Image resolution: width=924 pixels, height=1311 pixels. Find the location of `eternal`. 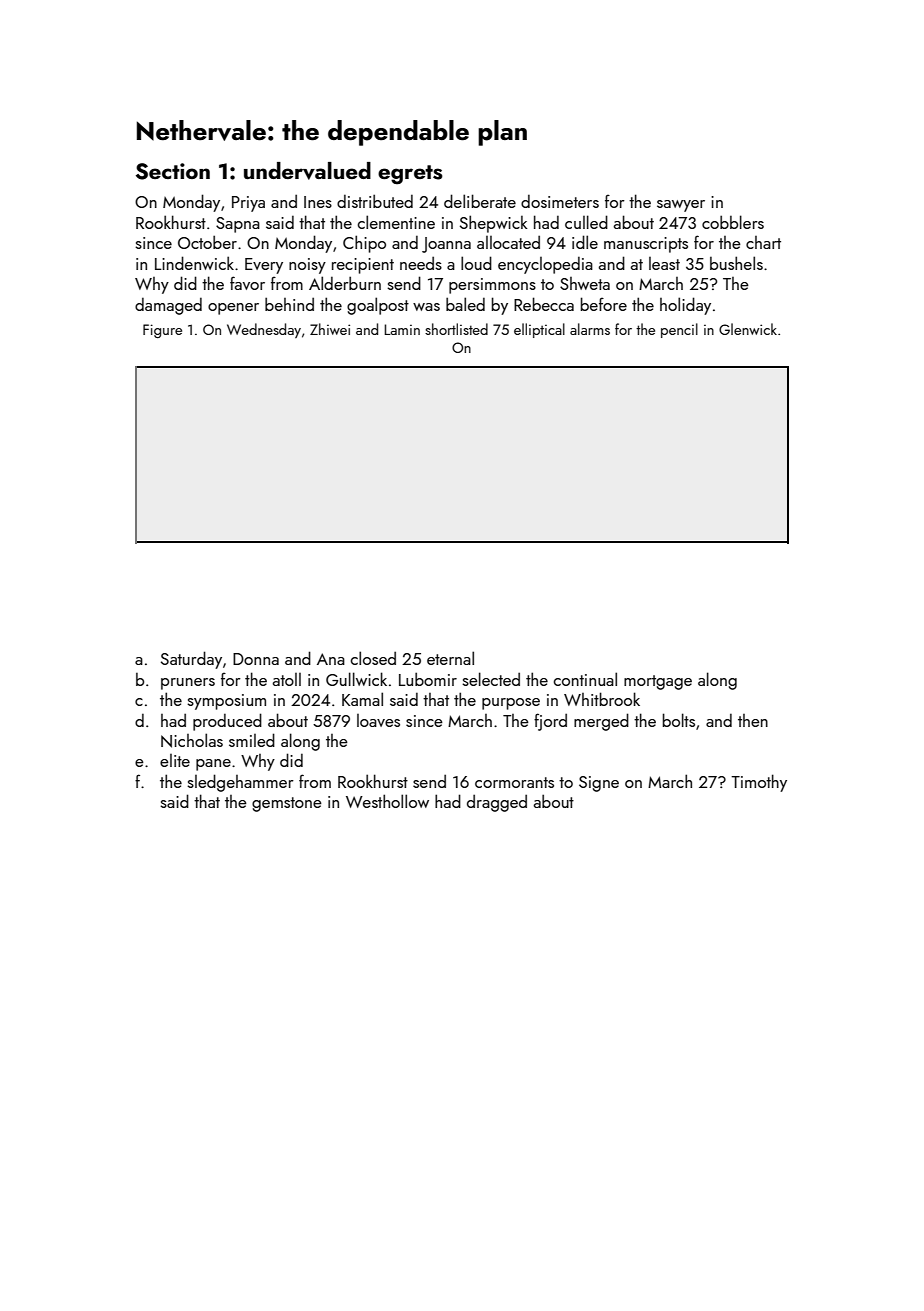

eternal is located at coordinates (450, 658).
